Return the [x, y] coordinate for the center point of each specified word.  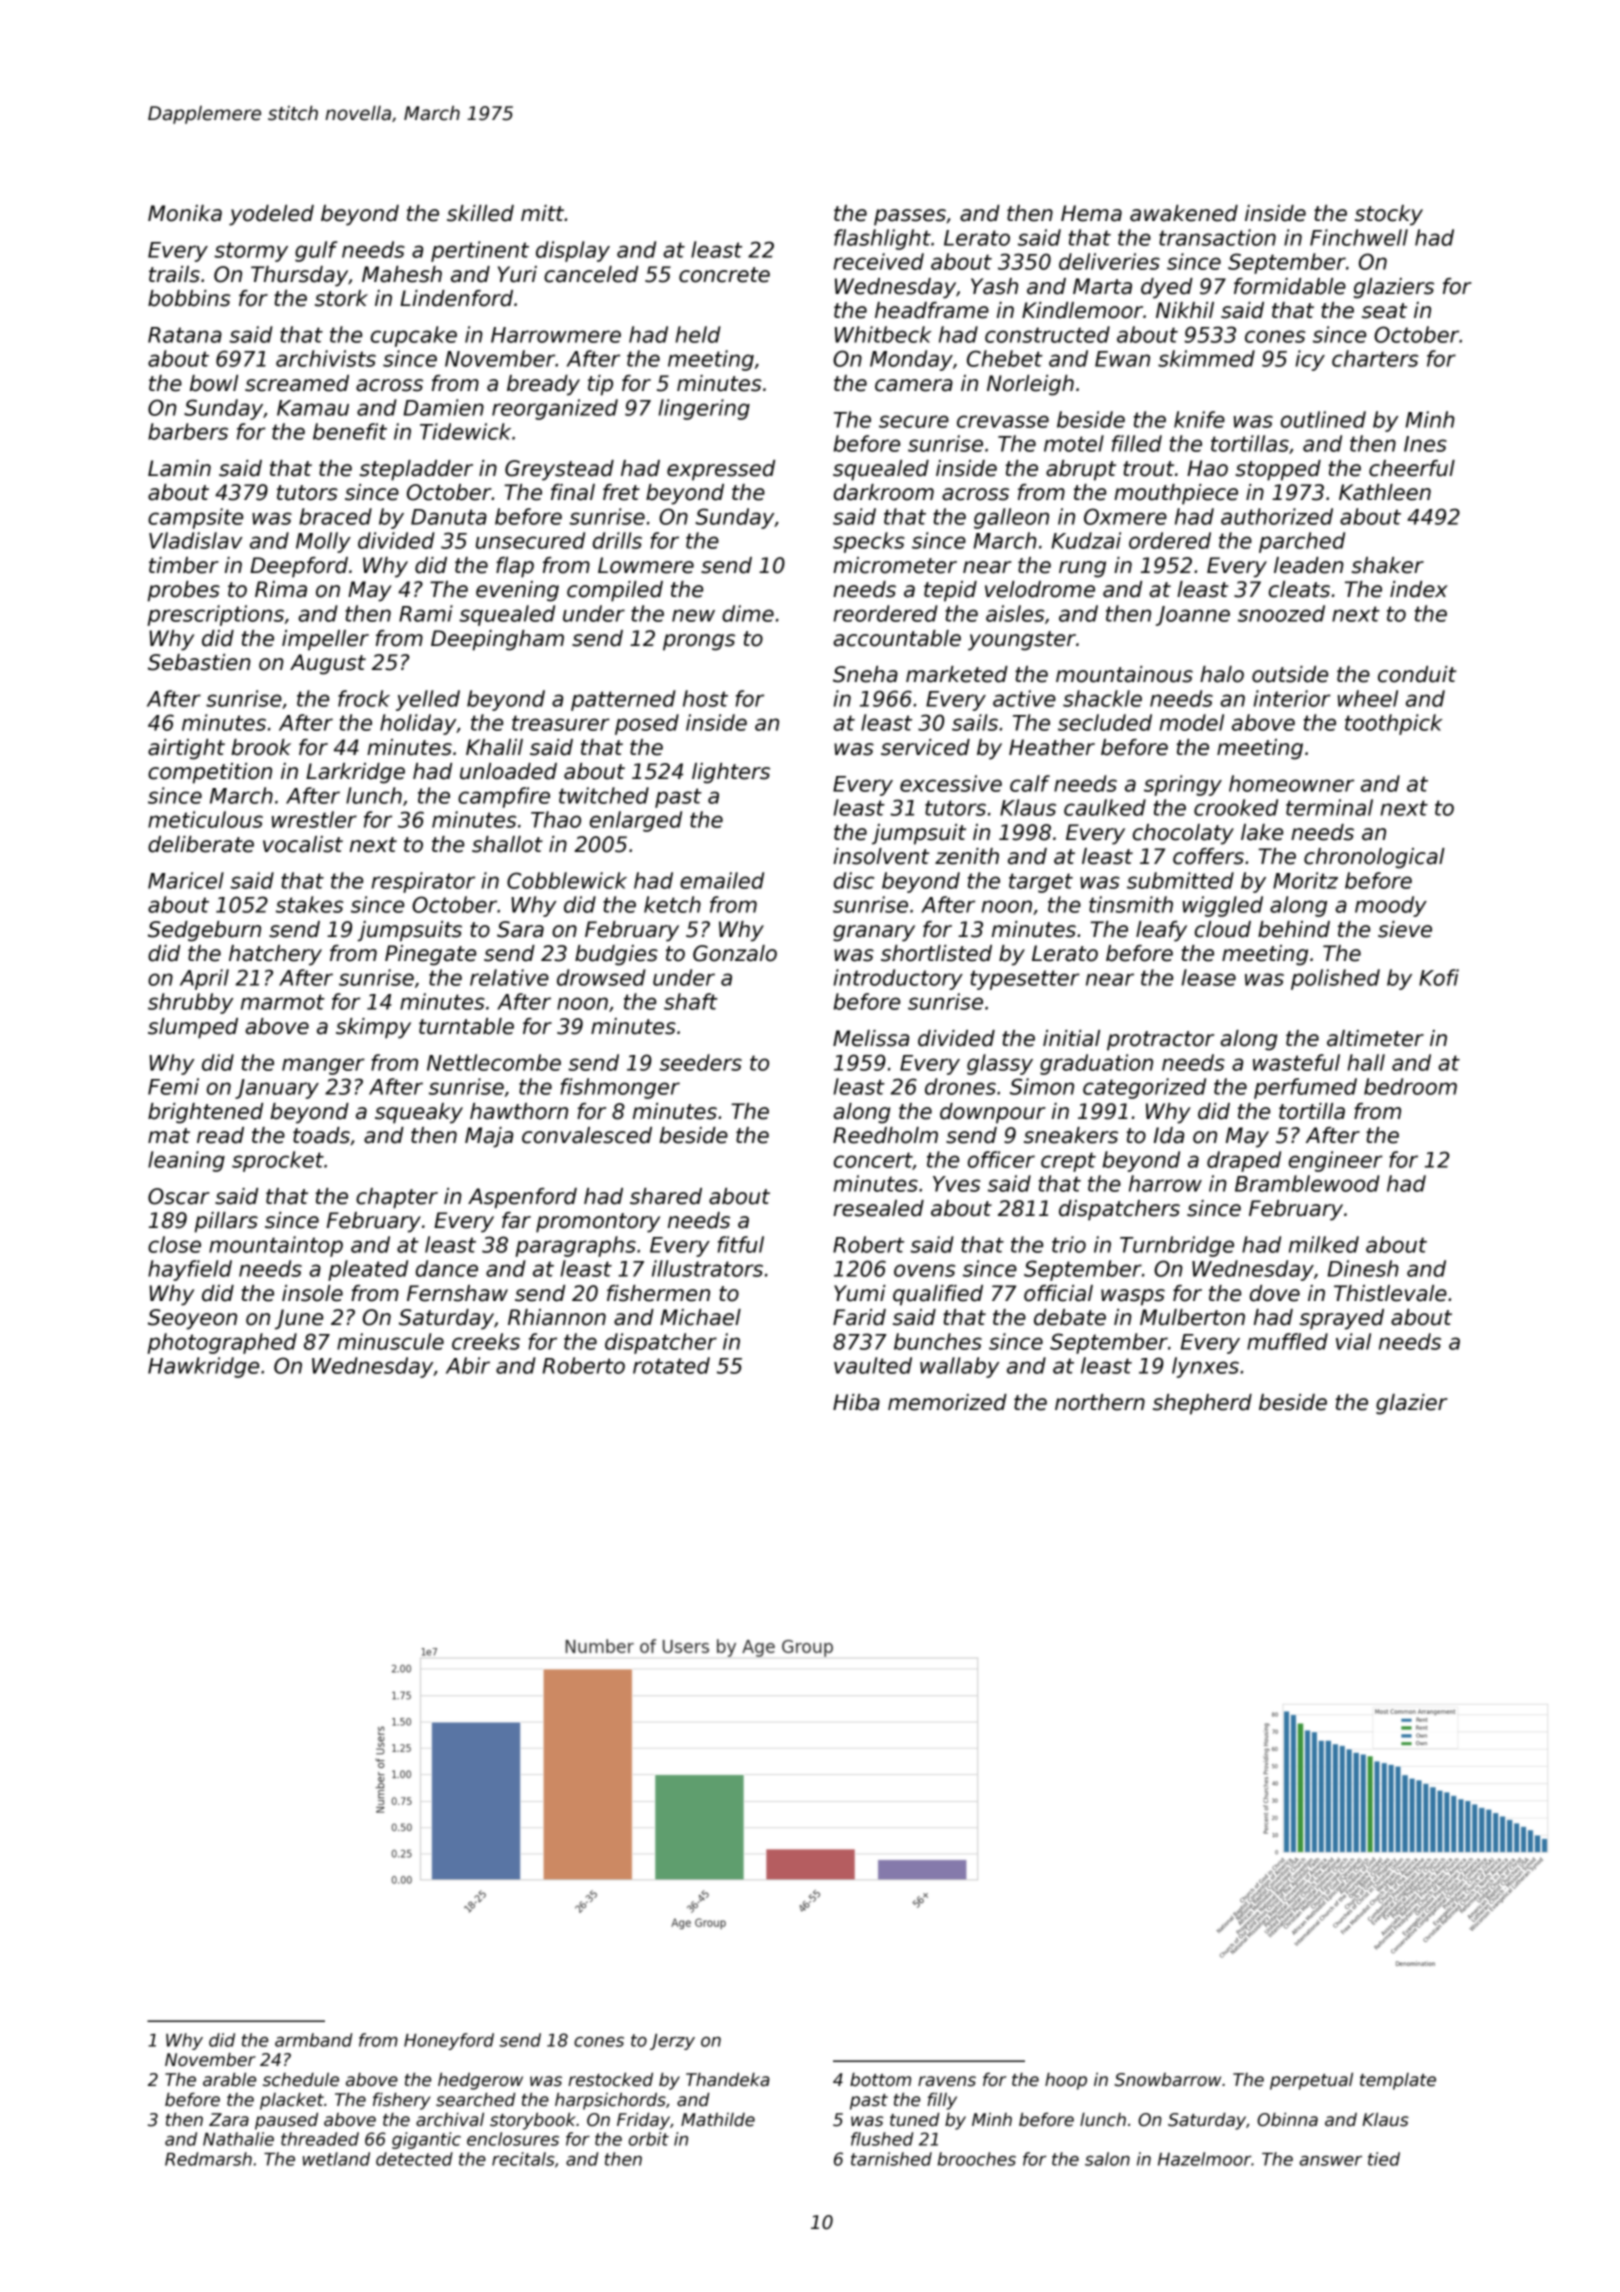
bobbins [189, 298]
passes [910, 217]
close [174, 1244]
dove [1275, 1293]
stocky [1389, 215]
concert [873, 1161]
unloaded [508, 771]
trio [1069, 1244]
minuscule [390, 1341]
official [1058, 1293]
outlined [1323, 419]
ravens [947, 2081]
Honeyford [449, 2041]
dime [748, 613]
